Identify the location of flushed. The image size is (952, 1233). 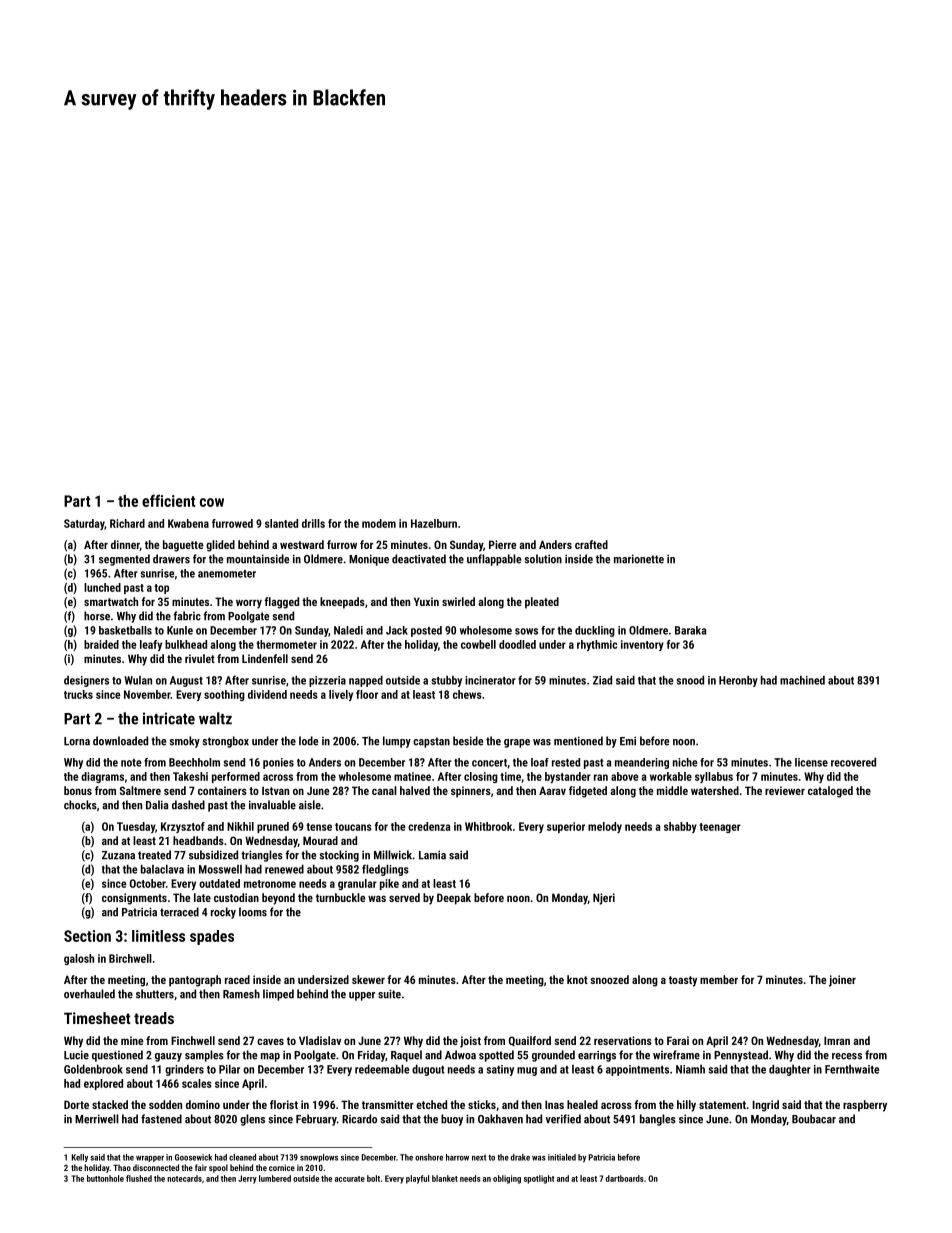
(139, 1178).
